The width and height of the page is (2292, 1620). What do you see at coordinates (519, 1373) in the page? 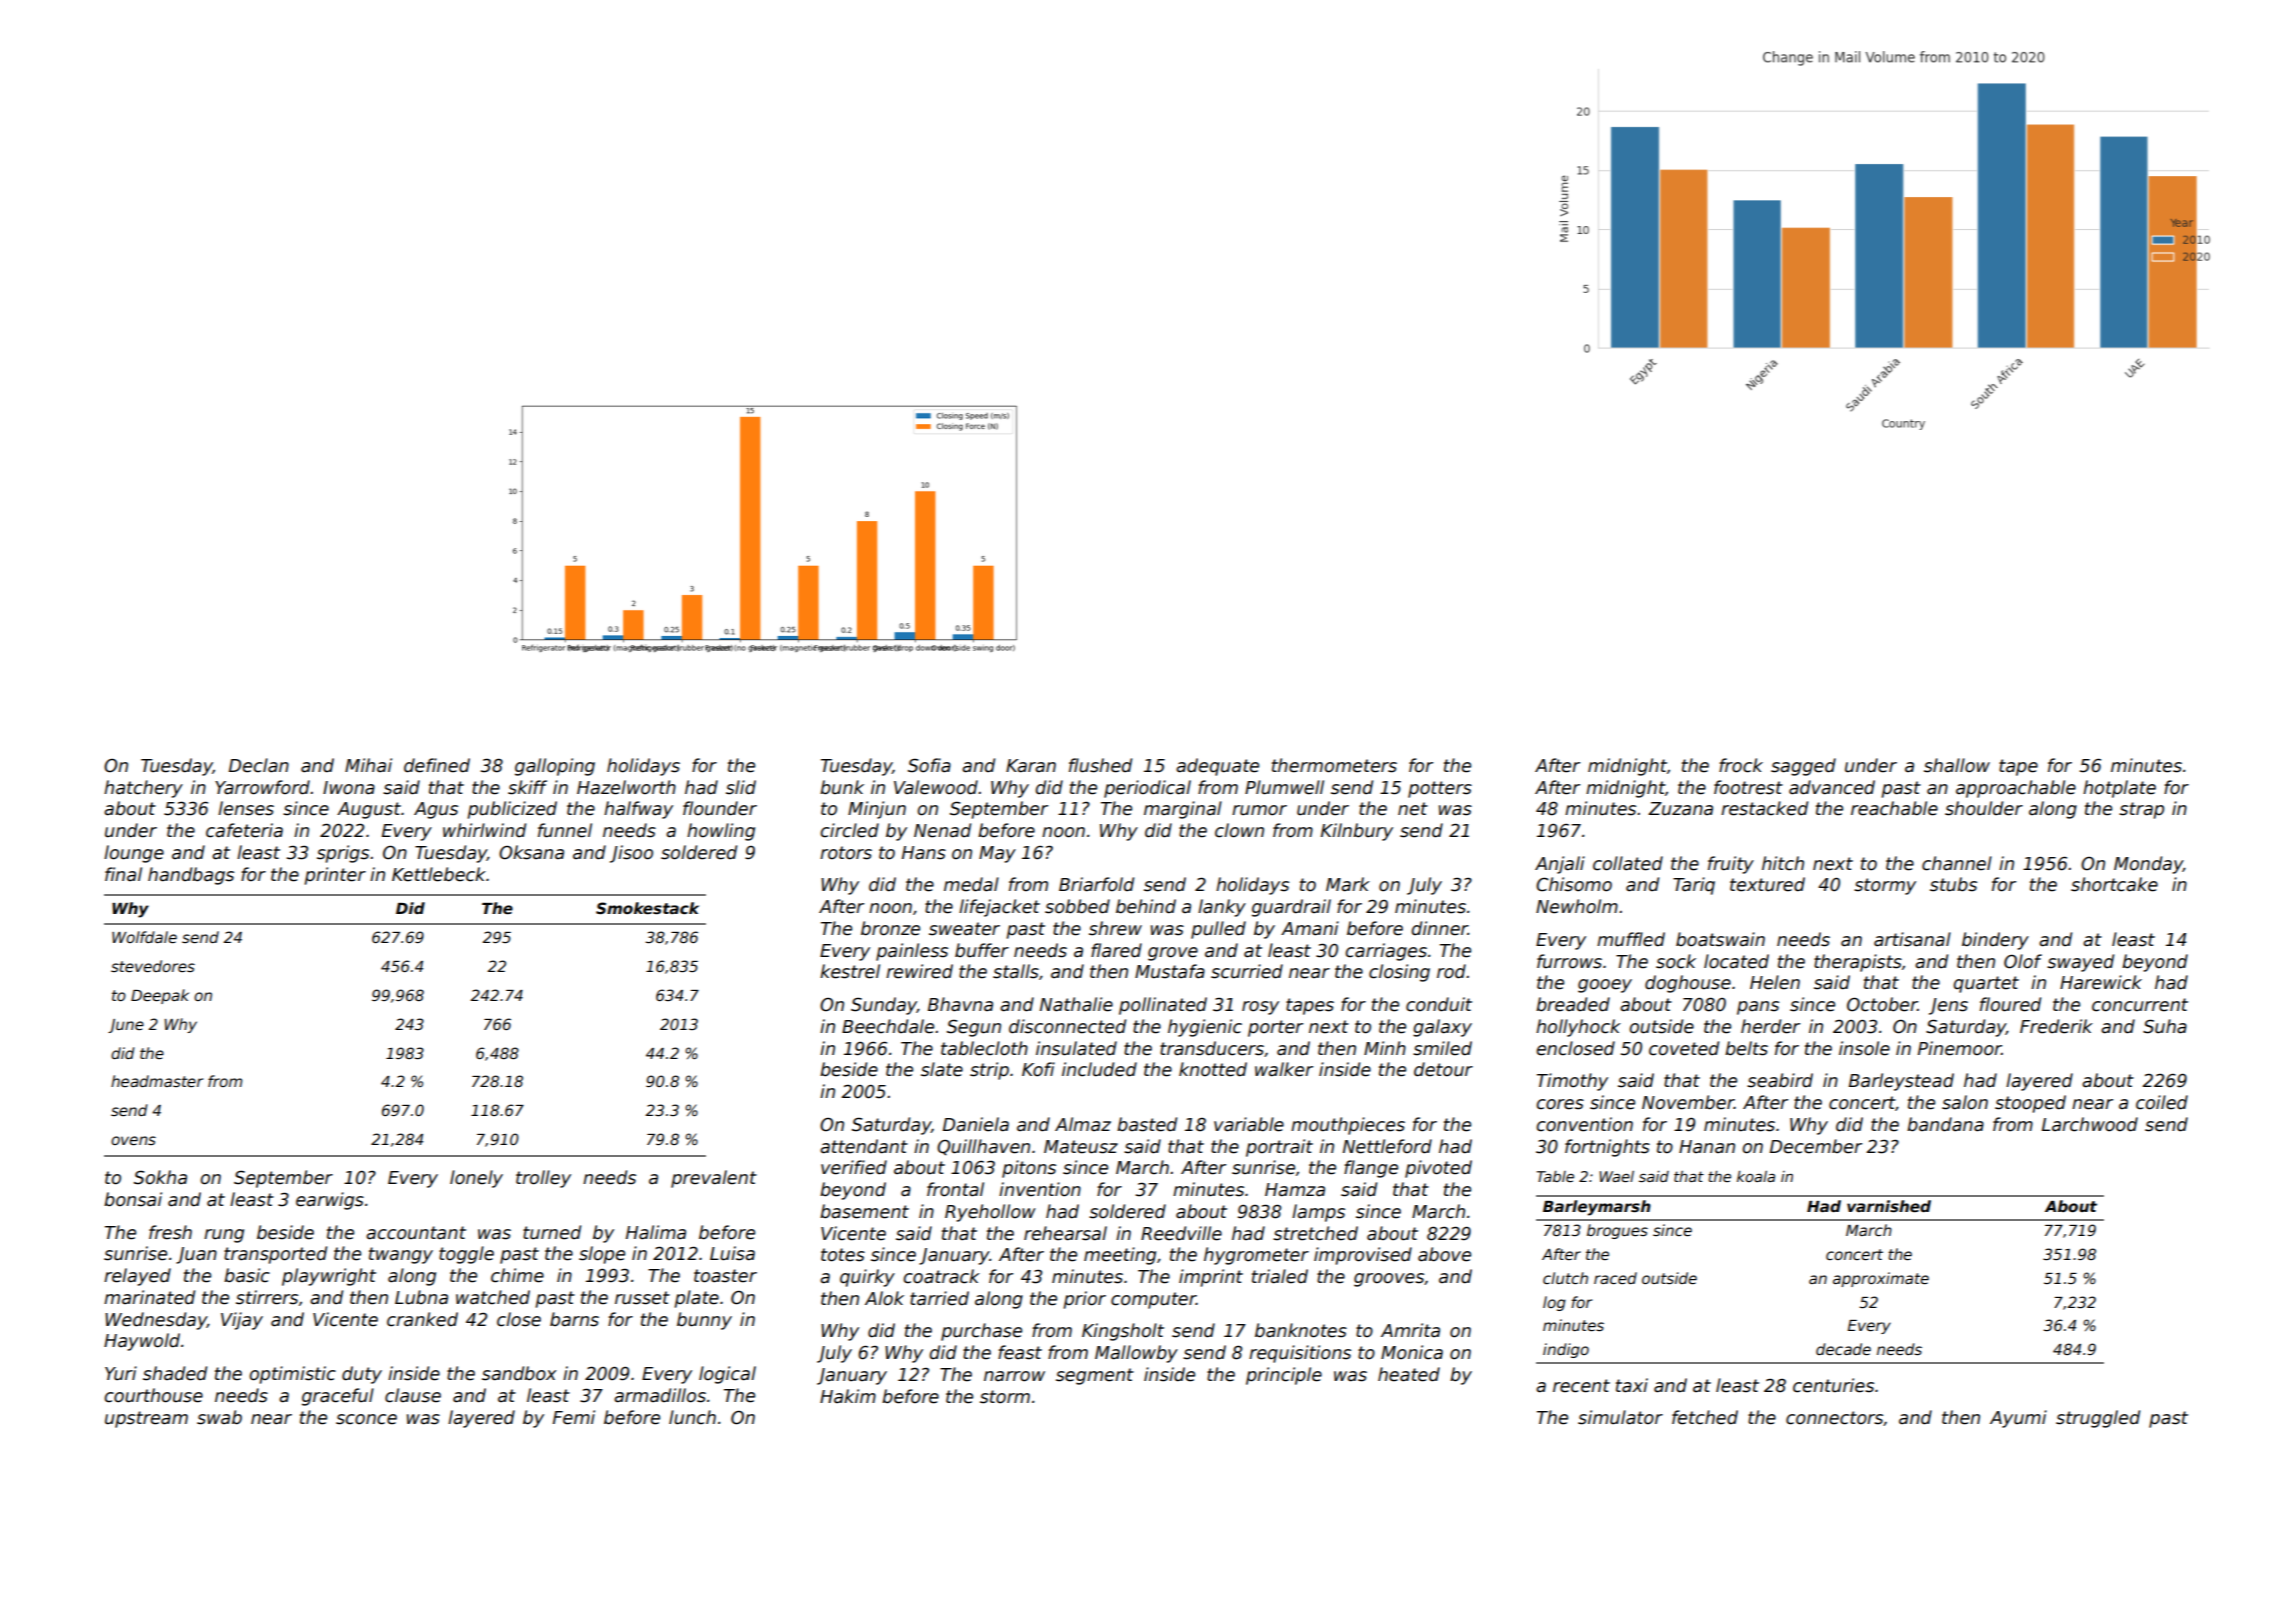
I see `sandbox` at bounding box center [519, 1373].
